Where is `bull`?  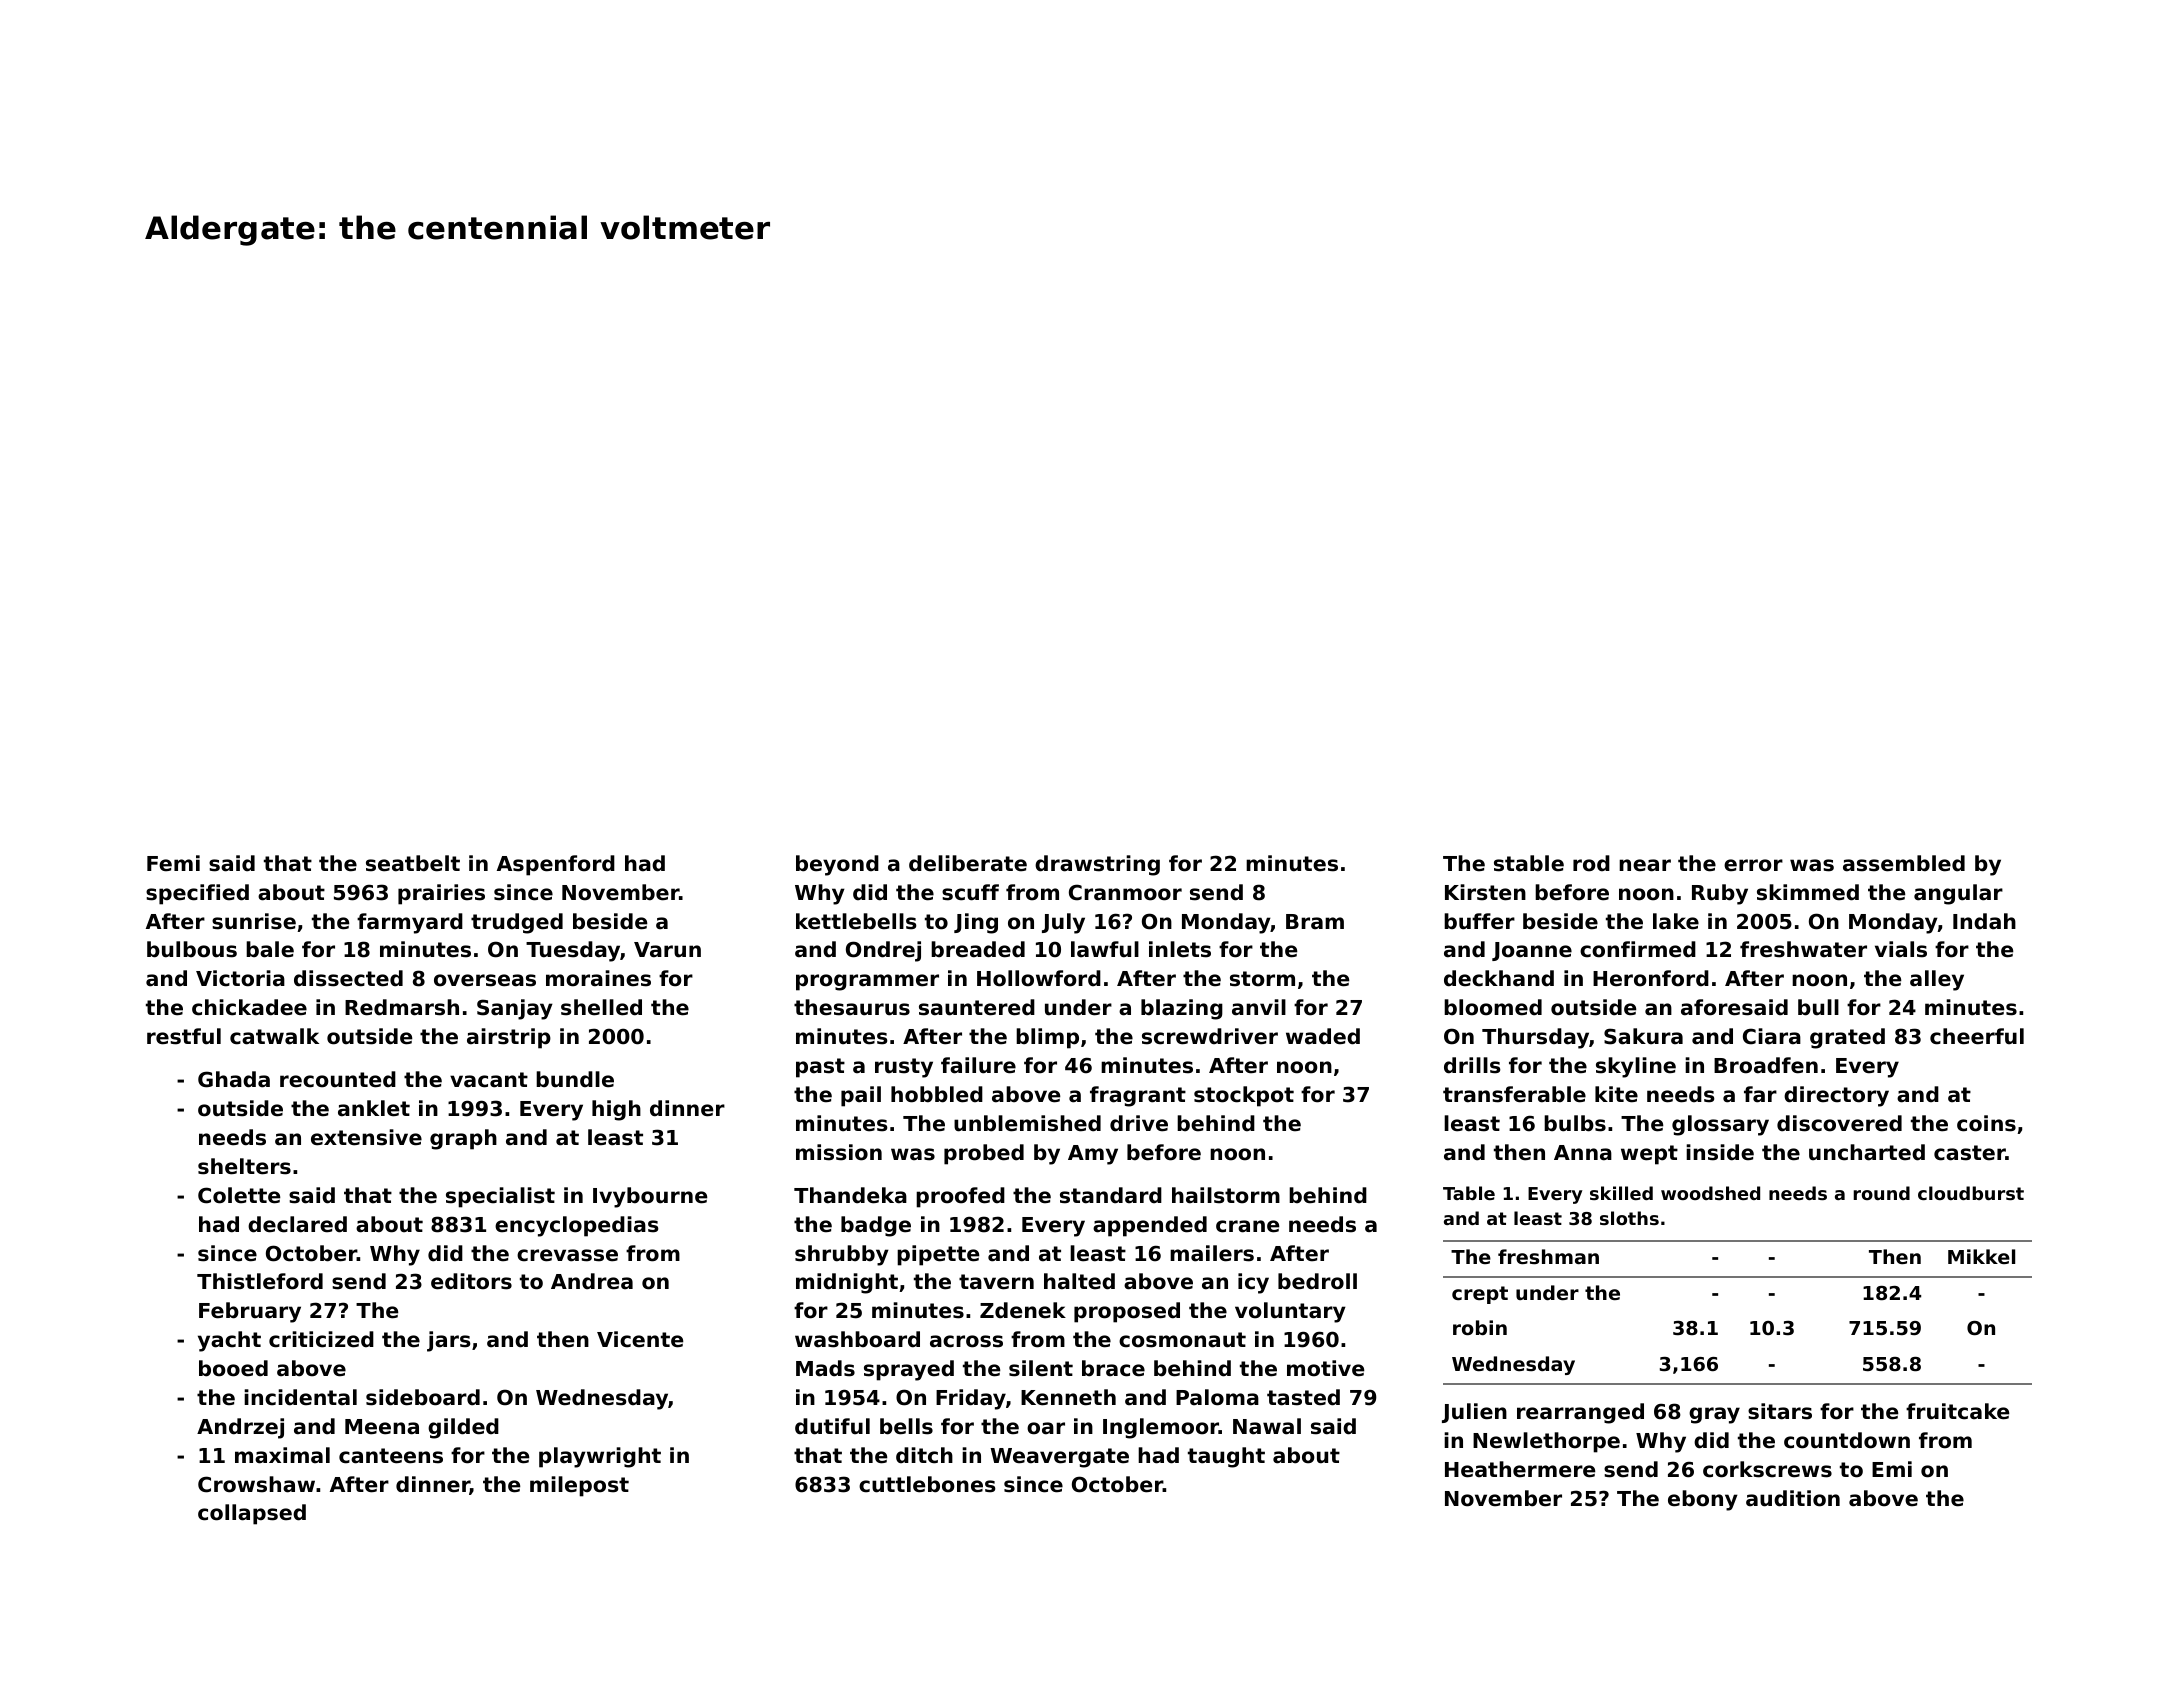 bull is located at coordinates (1818, 1007).
